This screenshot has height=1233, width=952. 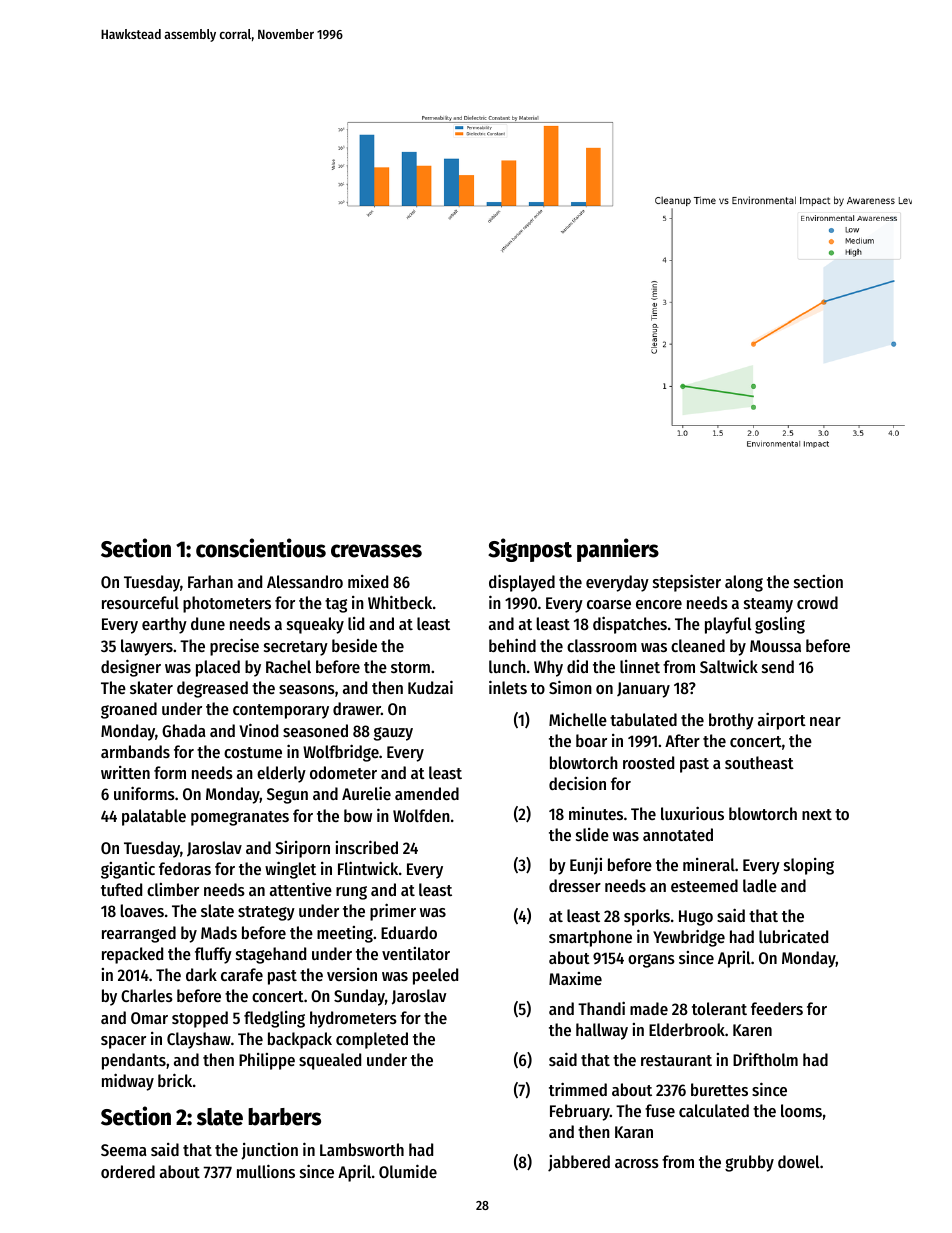 I want to click on gigantic, so click(x=128, y=870).
